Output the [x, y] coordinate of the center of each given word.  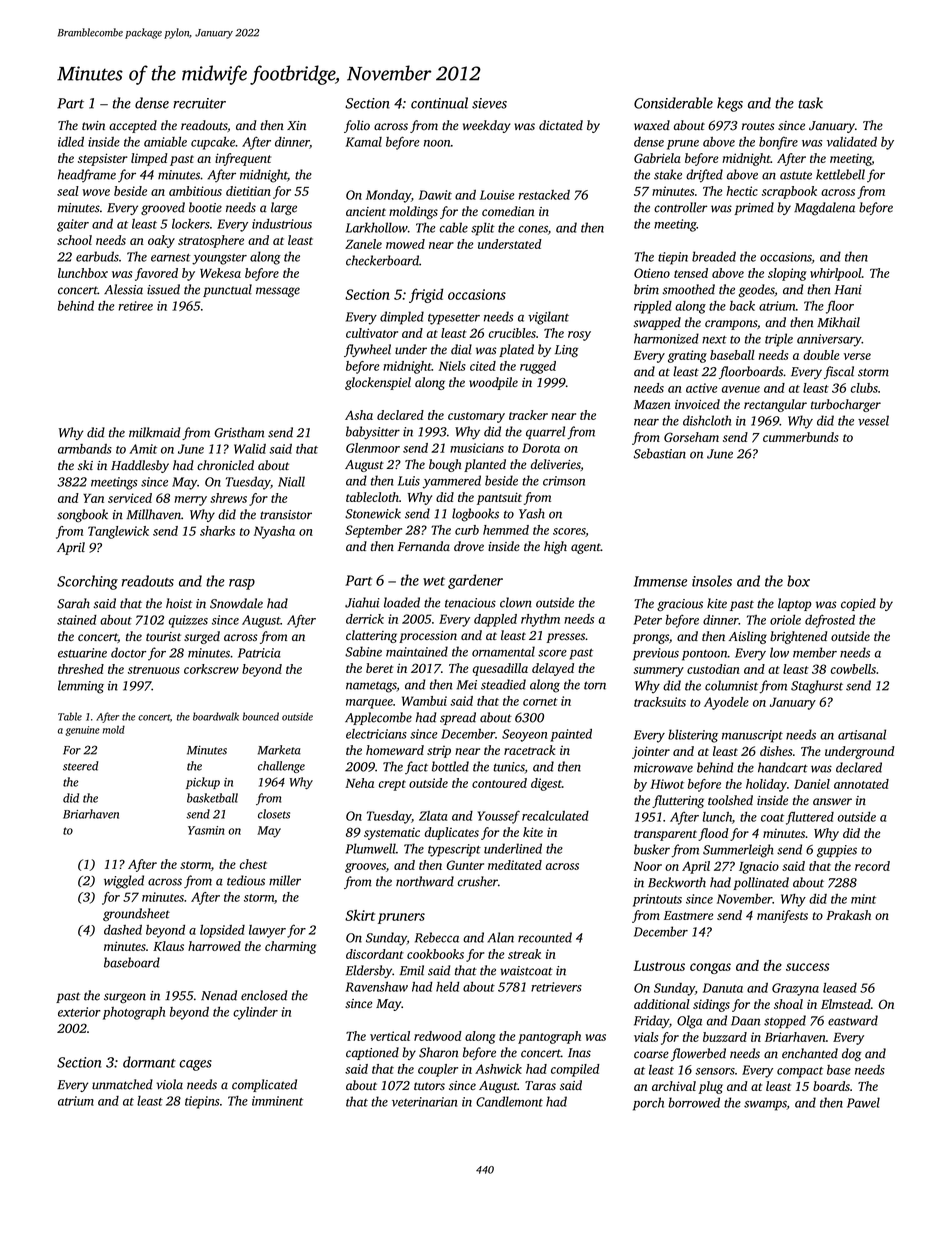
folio [357, 126]
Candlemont [509, 1101]
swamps [765, 1106]
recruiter [199, 103]
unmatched [122, 1084]
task [810, 103]
